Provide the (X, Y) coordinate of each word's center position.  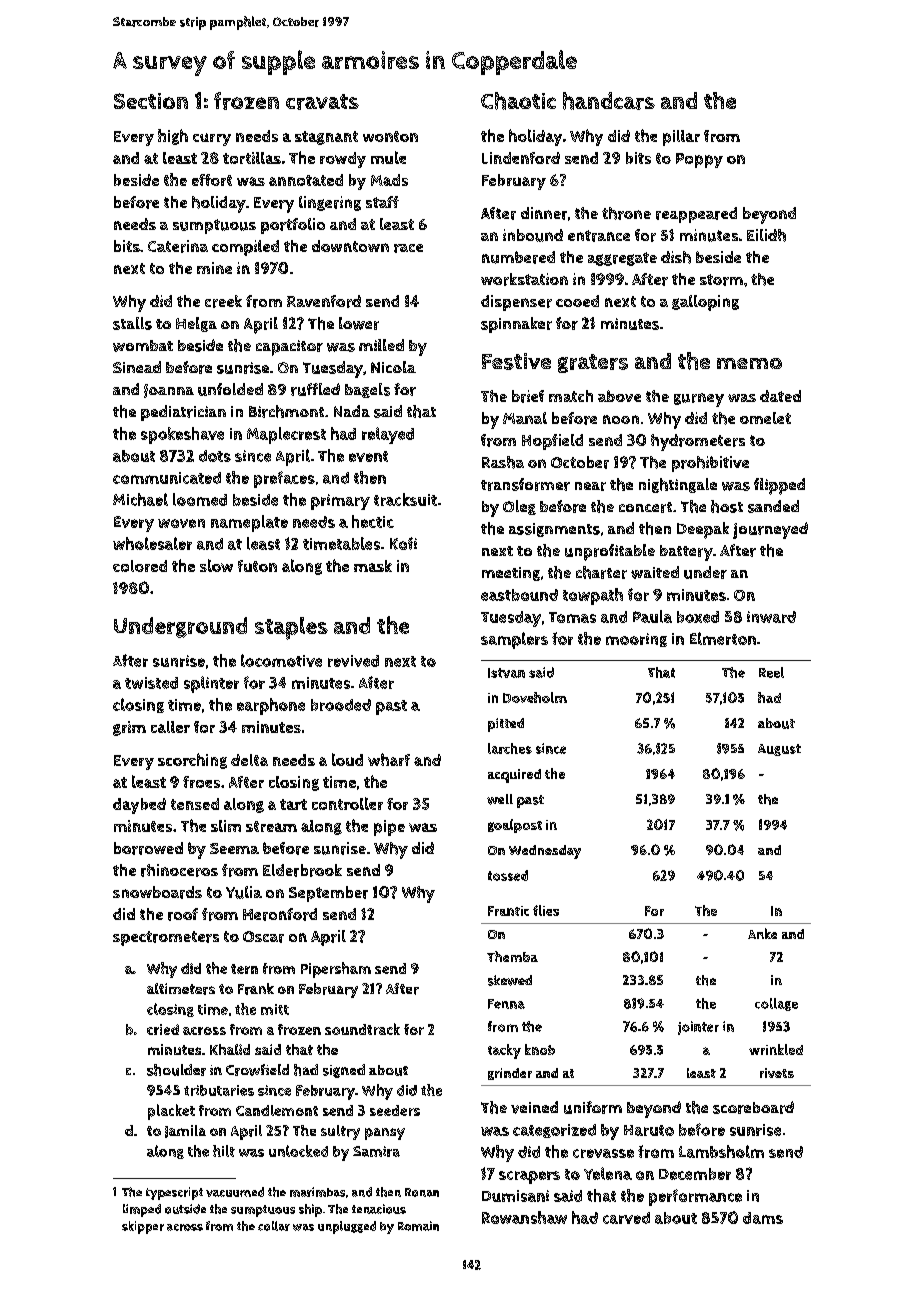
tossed (508, 875)
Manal (525, 418)
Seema (234, 848)
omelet (765, 418)
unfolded (230, 389)
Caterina (178, 246)
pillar (681, 138)
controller (347, 803)
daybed (139, 806)
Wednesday (545, 852)
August (779, 750)
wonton (390, 136)
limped (142, 1210)
